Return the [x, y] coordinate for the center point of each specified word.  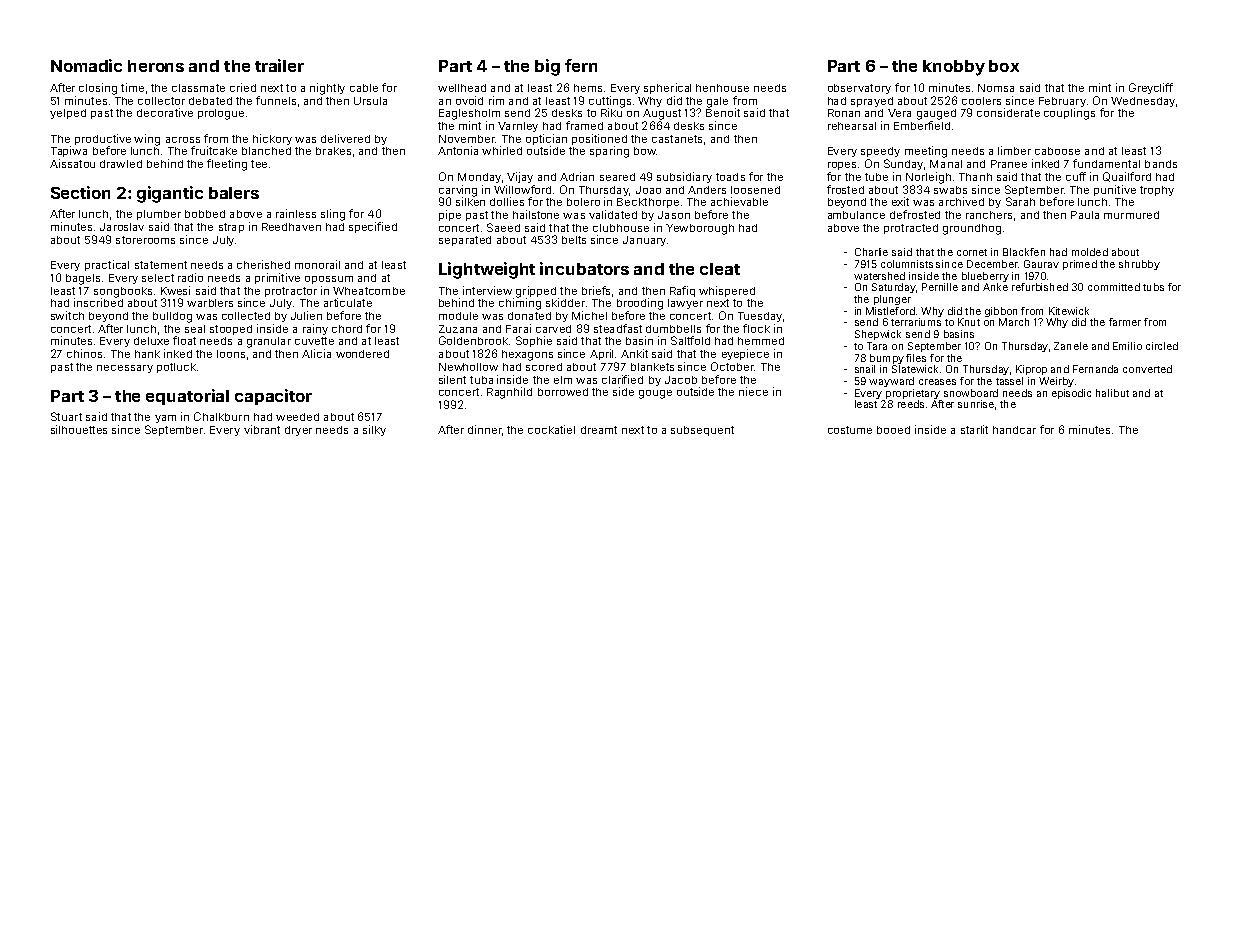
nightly [327, 89]
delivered [345, 138]
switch [67, 315]
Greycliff [1151, 88]
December [992, 264]
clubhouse [621, 228]
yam [165, 419]
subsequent [702, 431]
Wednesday [1143, 102]
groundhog [972, 229]
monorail [317, 264]
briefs [596, 290]
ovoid [469, 100]
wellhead [462, 88]
